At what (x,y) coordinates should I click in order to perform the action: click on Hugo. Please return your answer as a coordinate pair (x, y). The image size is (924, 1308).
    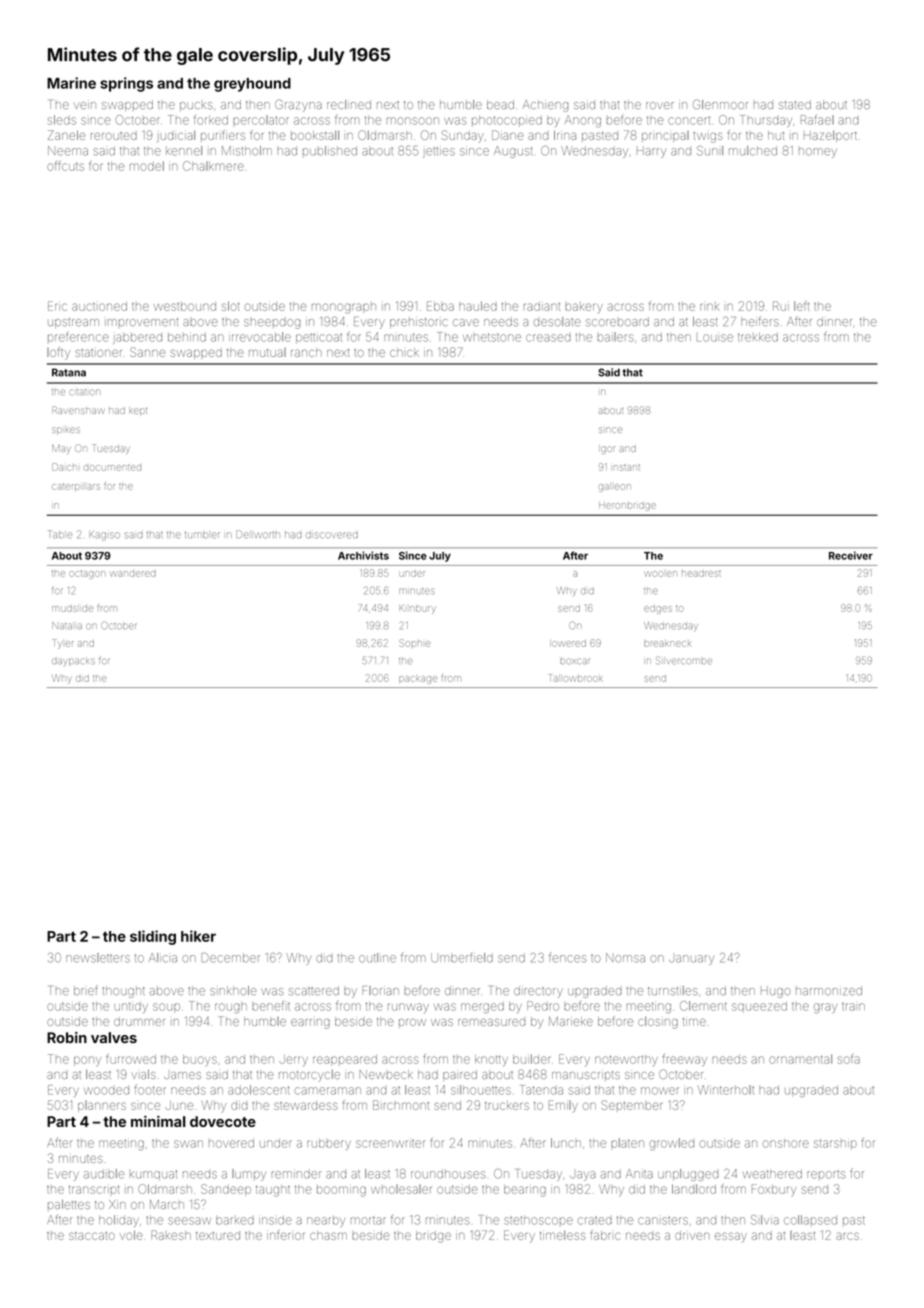
    Looking at the image, I should click on (775, 992).
